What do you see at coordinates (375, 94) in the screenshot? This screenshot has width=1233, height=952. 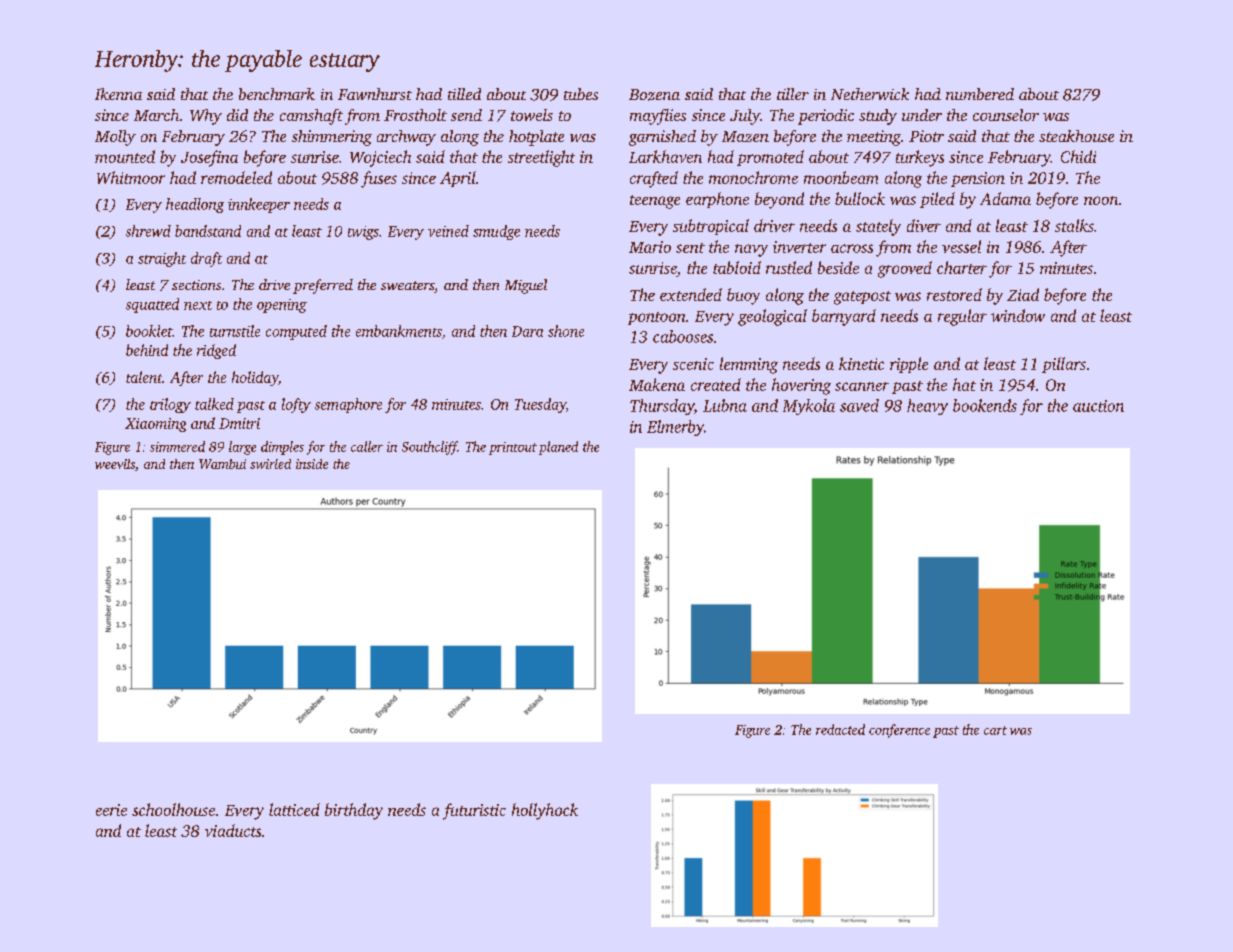 I see `Fawnhurst` at bounding box center [375, 94].
